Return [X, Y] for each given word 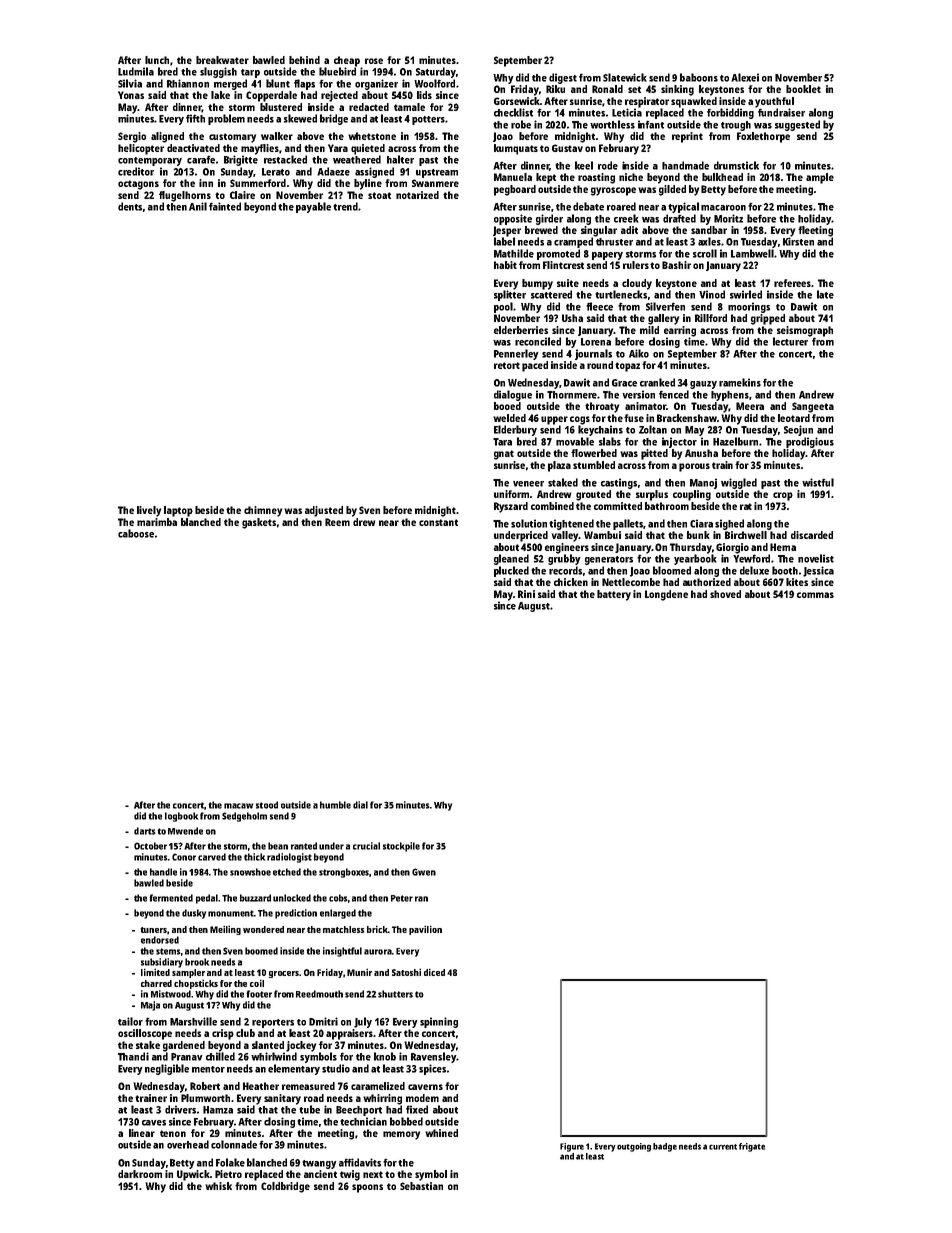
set [634, 89]
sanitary [282, 1099]
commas [815, 595]
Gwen [424, 872]
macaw [238, 806]
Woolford [434, 83]
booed [507, 406]
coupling [692, 495]
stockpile [401, 847]
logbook [181, 817]
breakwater [222, 60]
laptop [178, 511]
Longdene [666, 595]
